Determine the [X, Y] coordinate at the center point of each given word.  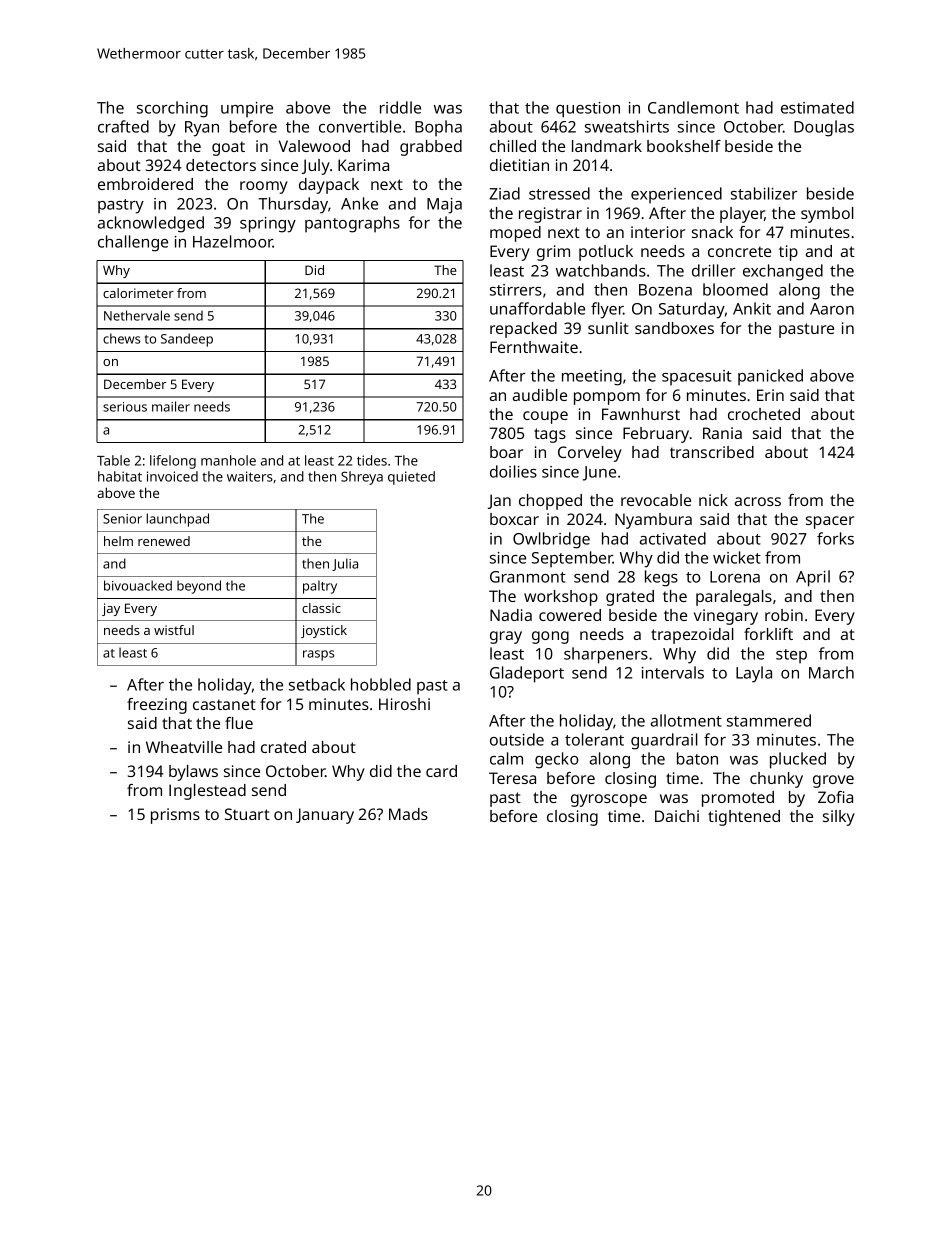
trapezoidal [692, 636]
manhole [228, 460]
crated [283, 747]
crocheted [764, 414]
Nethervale [137, 315]
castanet [224, 704]
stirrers [516, 290]
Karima [363, 165]
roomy [264, 187]
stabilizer [764, 193]
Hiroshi [404, 704]
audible [540, 395]
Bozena [665, 290]
